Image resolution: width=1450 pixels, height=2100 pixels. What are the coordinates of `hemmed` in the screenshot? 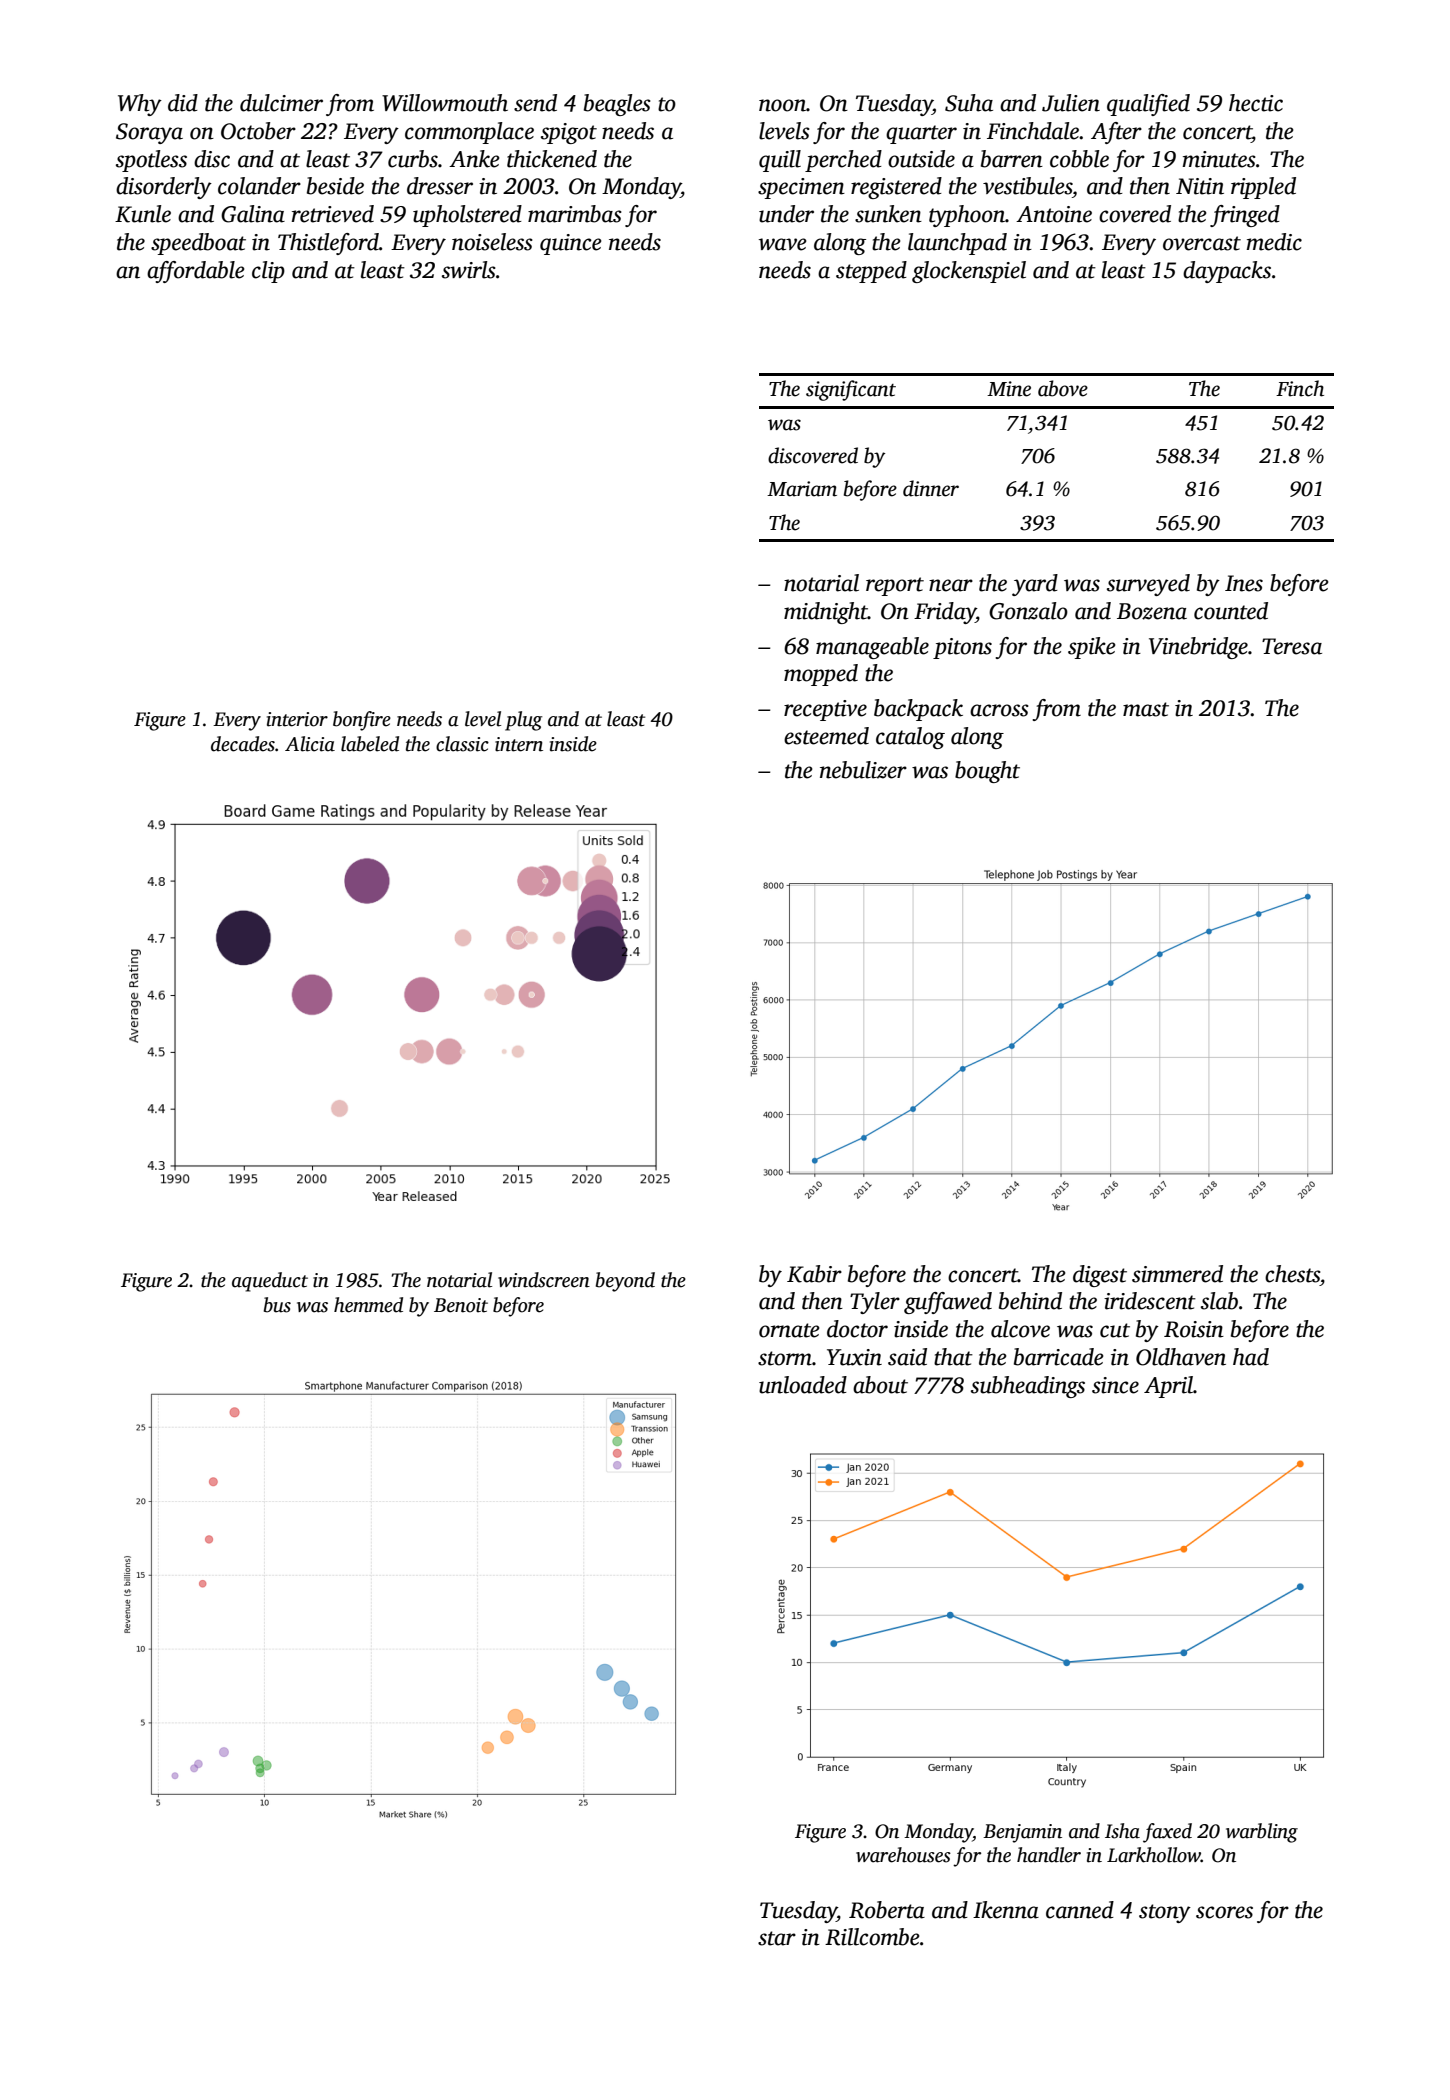 It's located at (368, 1305).
